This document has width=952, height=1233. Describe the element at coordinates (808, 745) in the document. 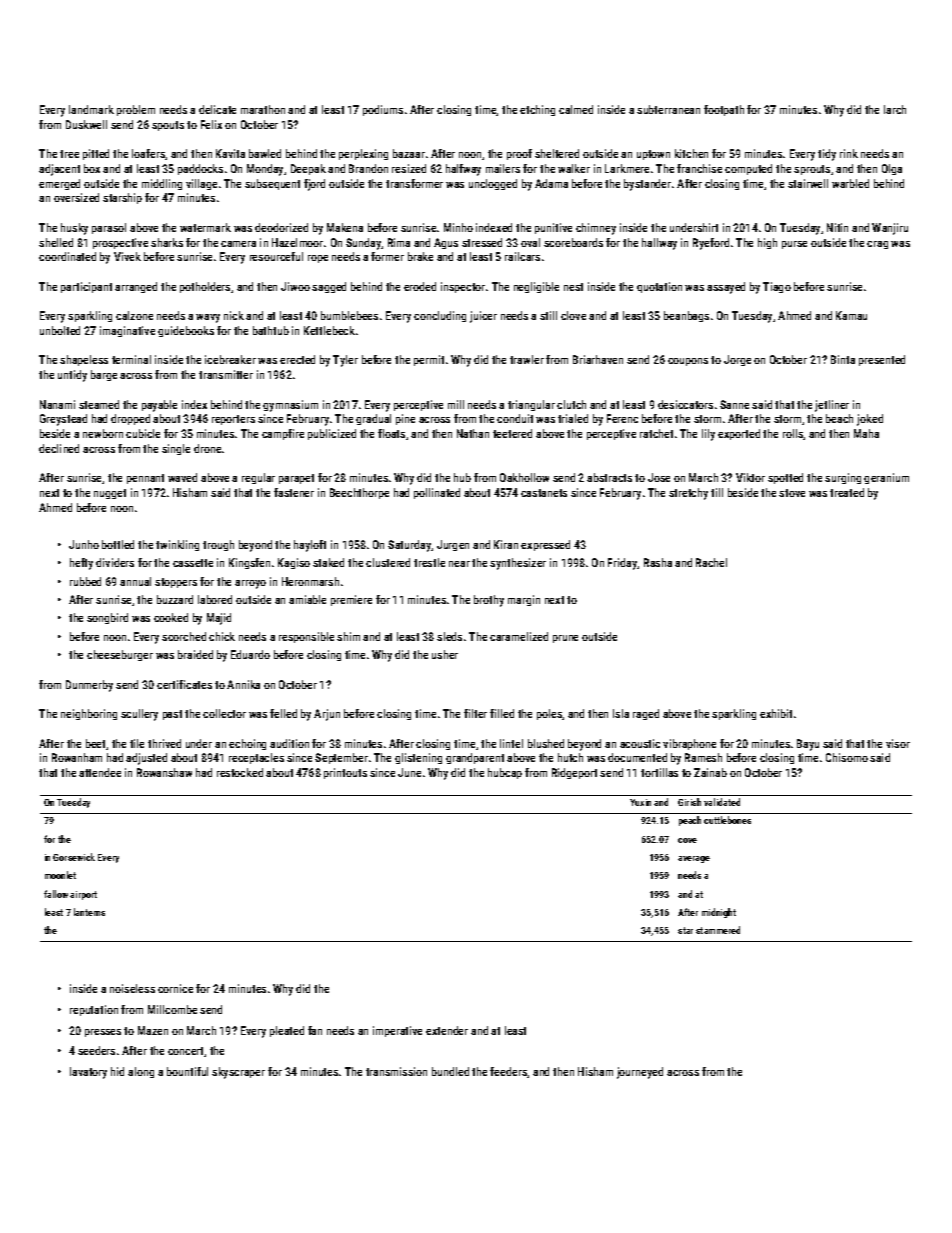

I see `Bayu` at that location.
